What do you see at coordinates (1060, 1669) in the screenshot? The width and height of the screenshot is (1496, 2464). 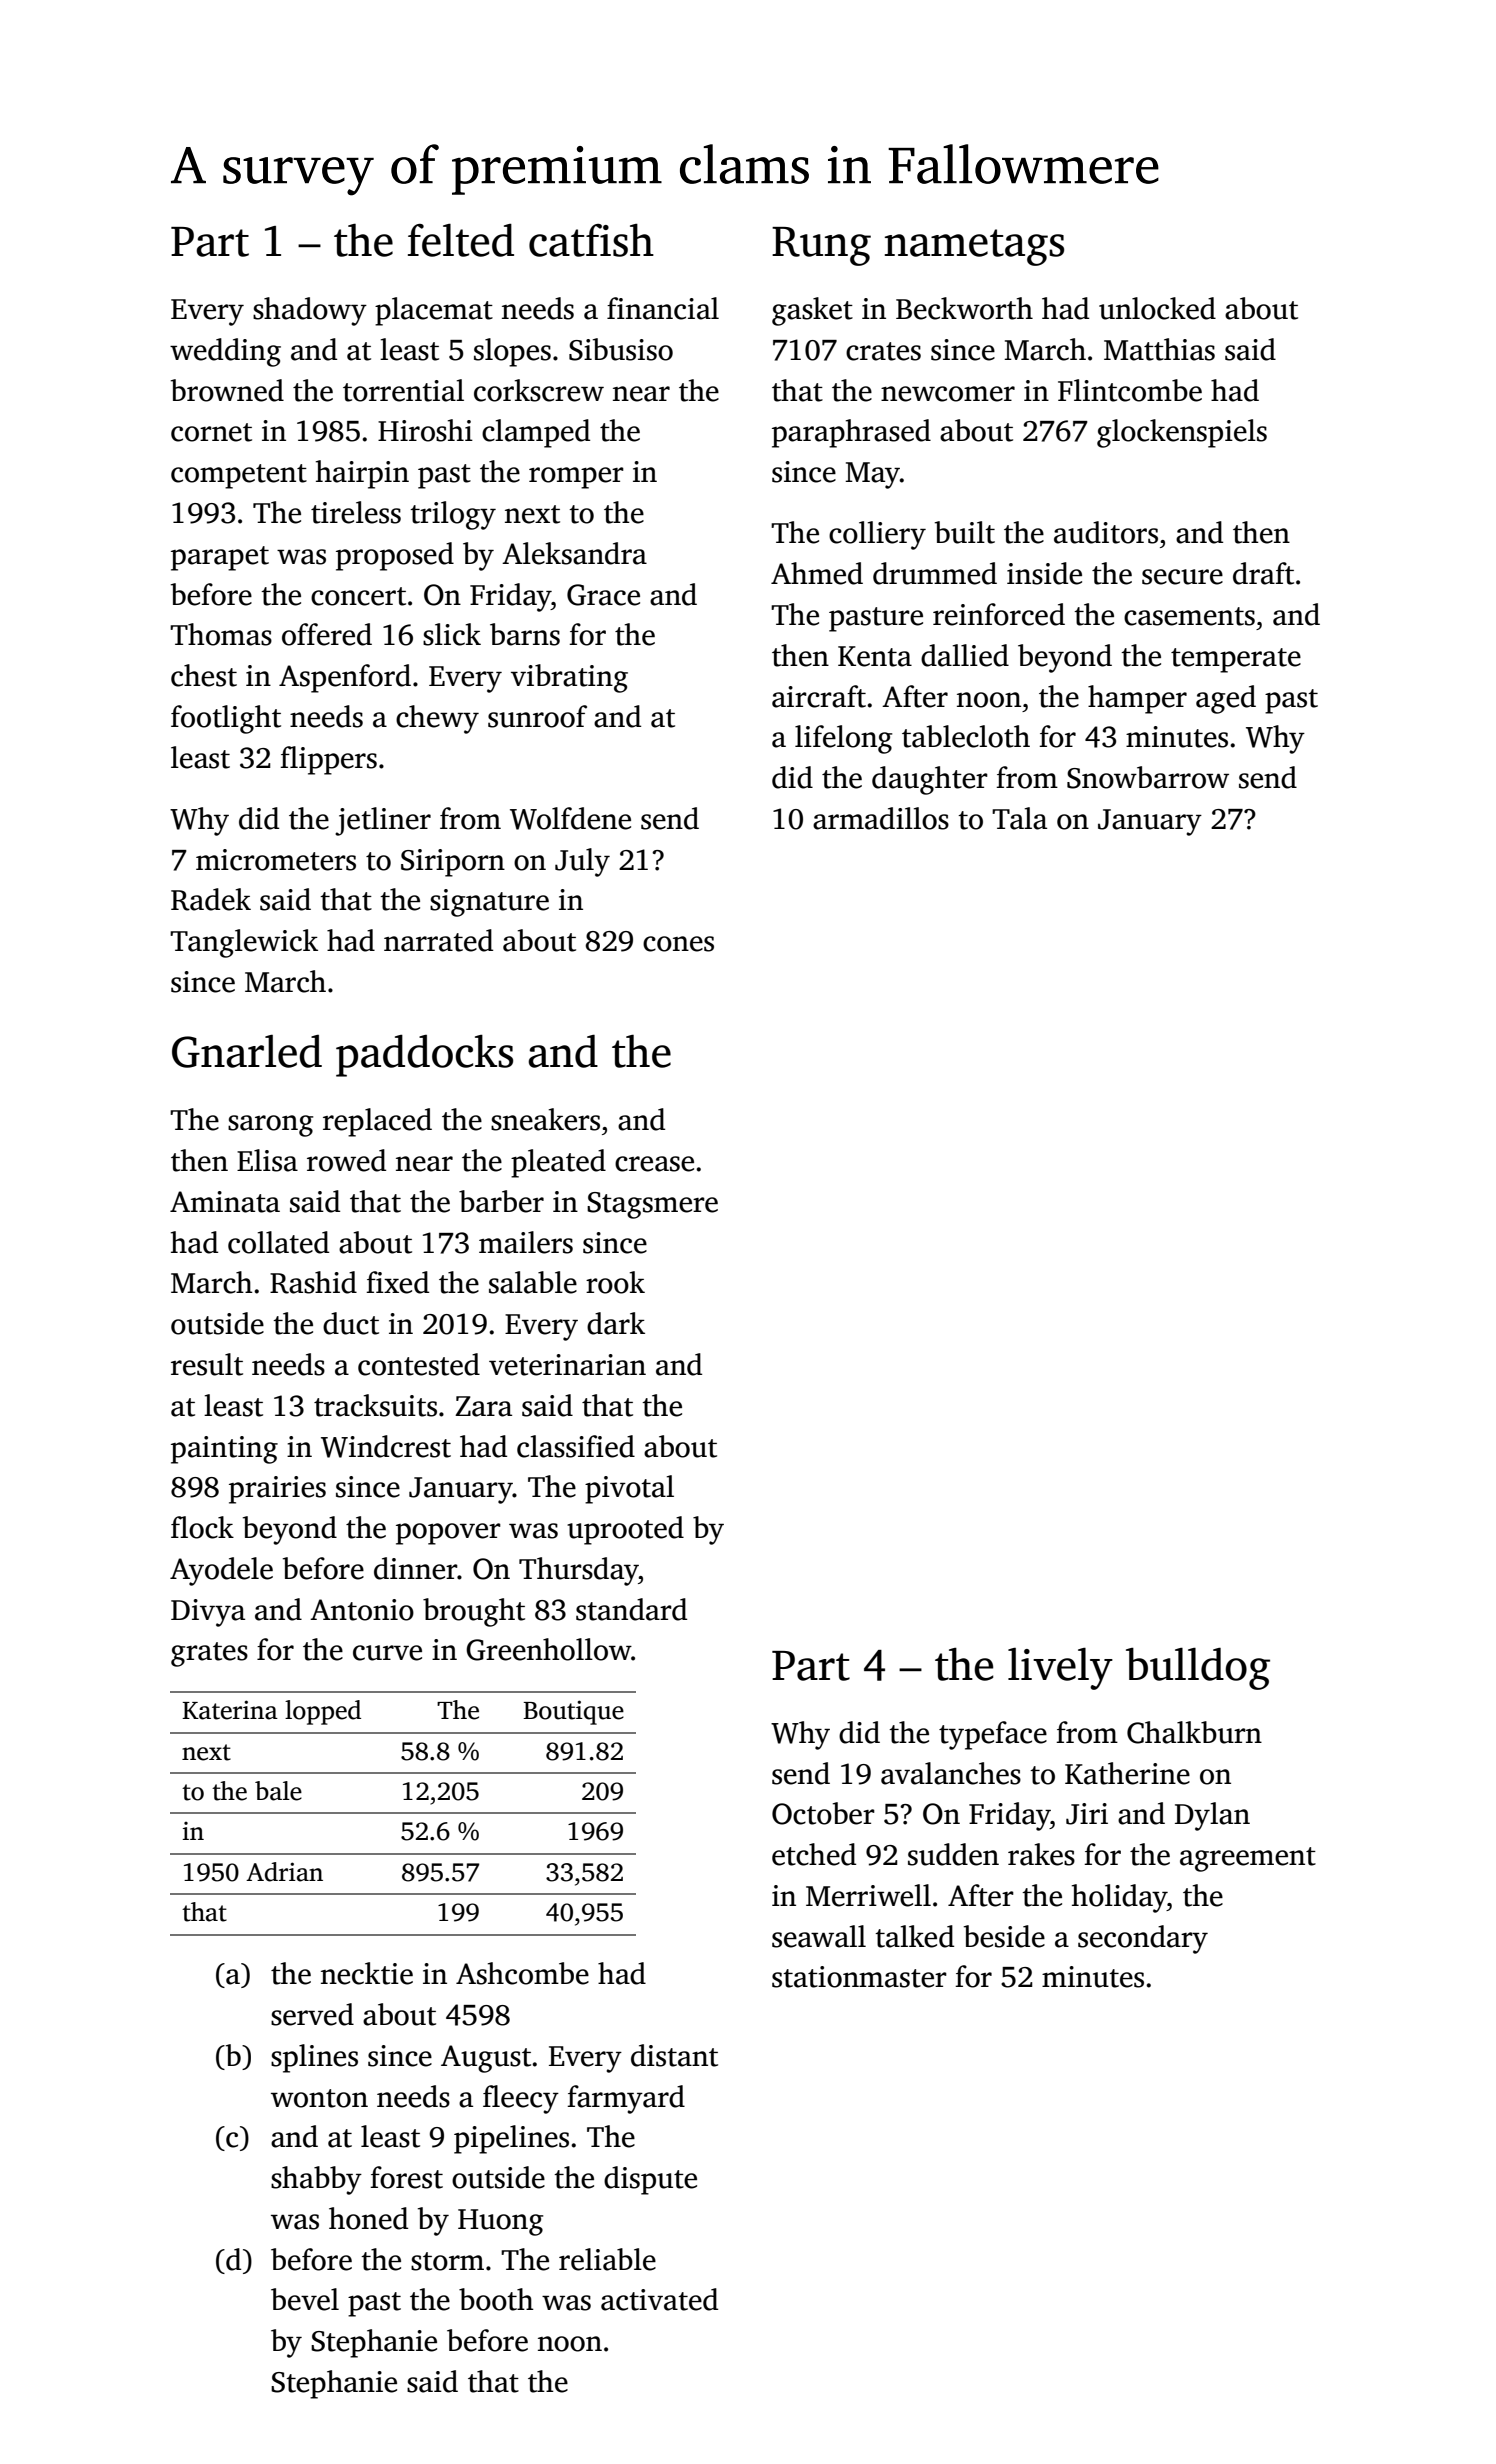 I see `lively` at bounding box center [1060, 1669].
